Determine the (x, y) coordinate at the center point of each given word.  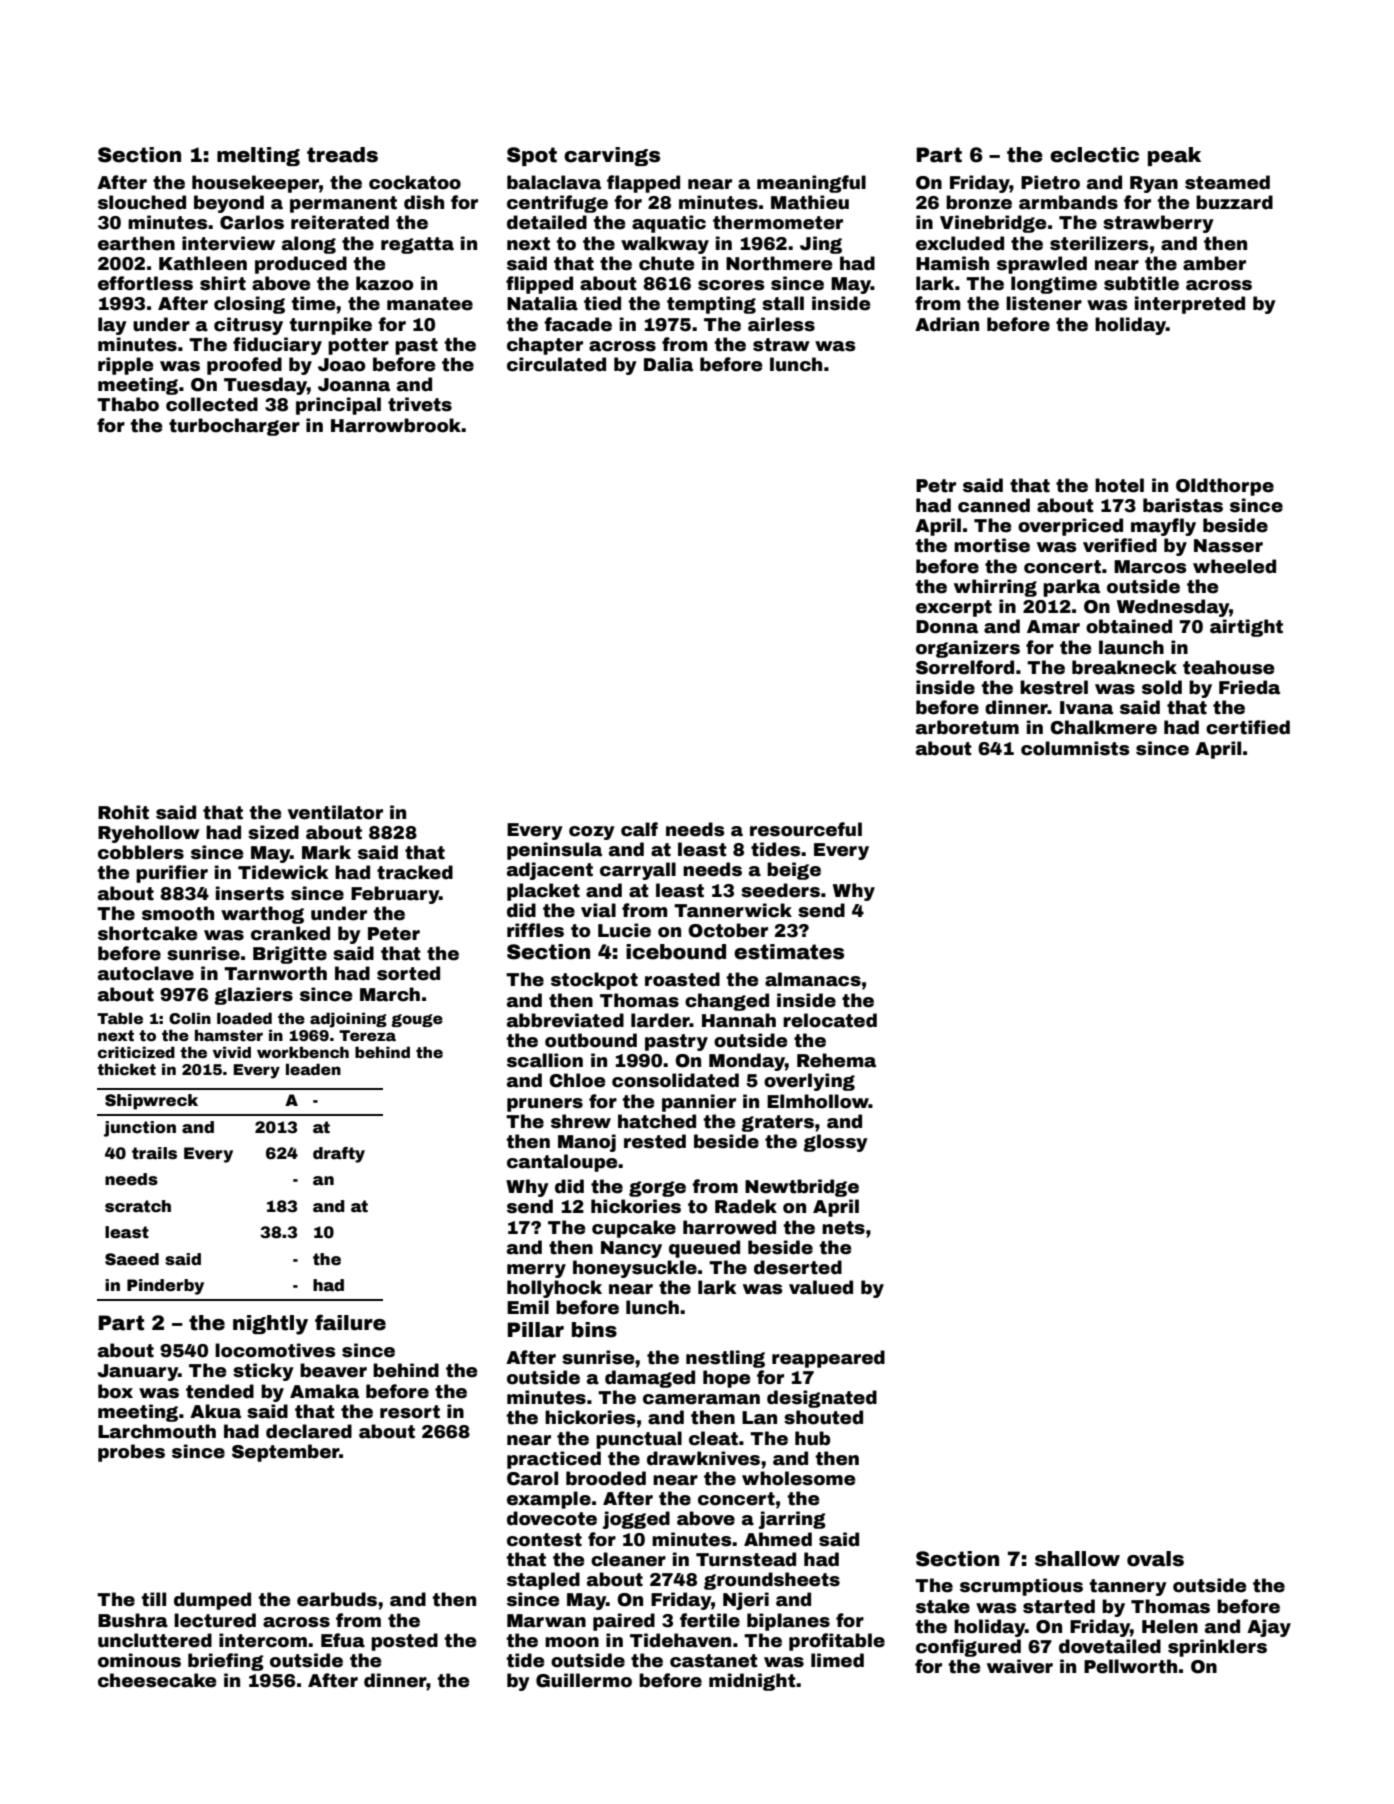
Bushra (133, 1620)
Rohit (123, 812)
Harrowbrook (396, 425)
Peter (394, 934)
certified (1248, 727)
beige (794, 871)
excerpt (954, 608)
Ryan (1154, 184)
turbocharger (234, 427)
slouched (142, 202)
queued (704, 1249)
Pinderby (165, 1287)
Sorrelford (965, 667)
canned (994, 505)
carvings (612, 156)
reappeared (828, 1359)
